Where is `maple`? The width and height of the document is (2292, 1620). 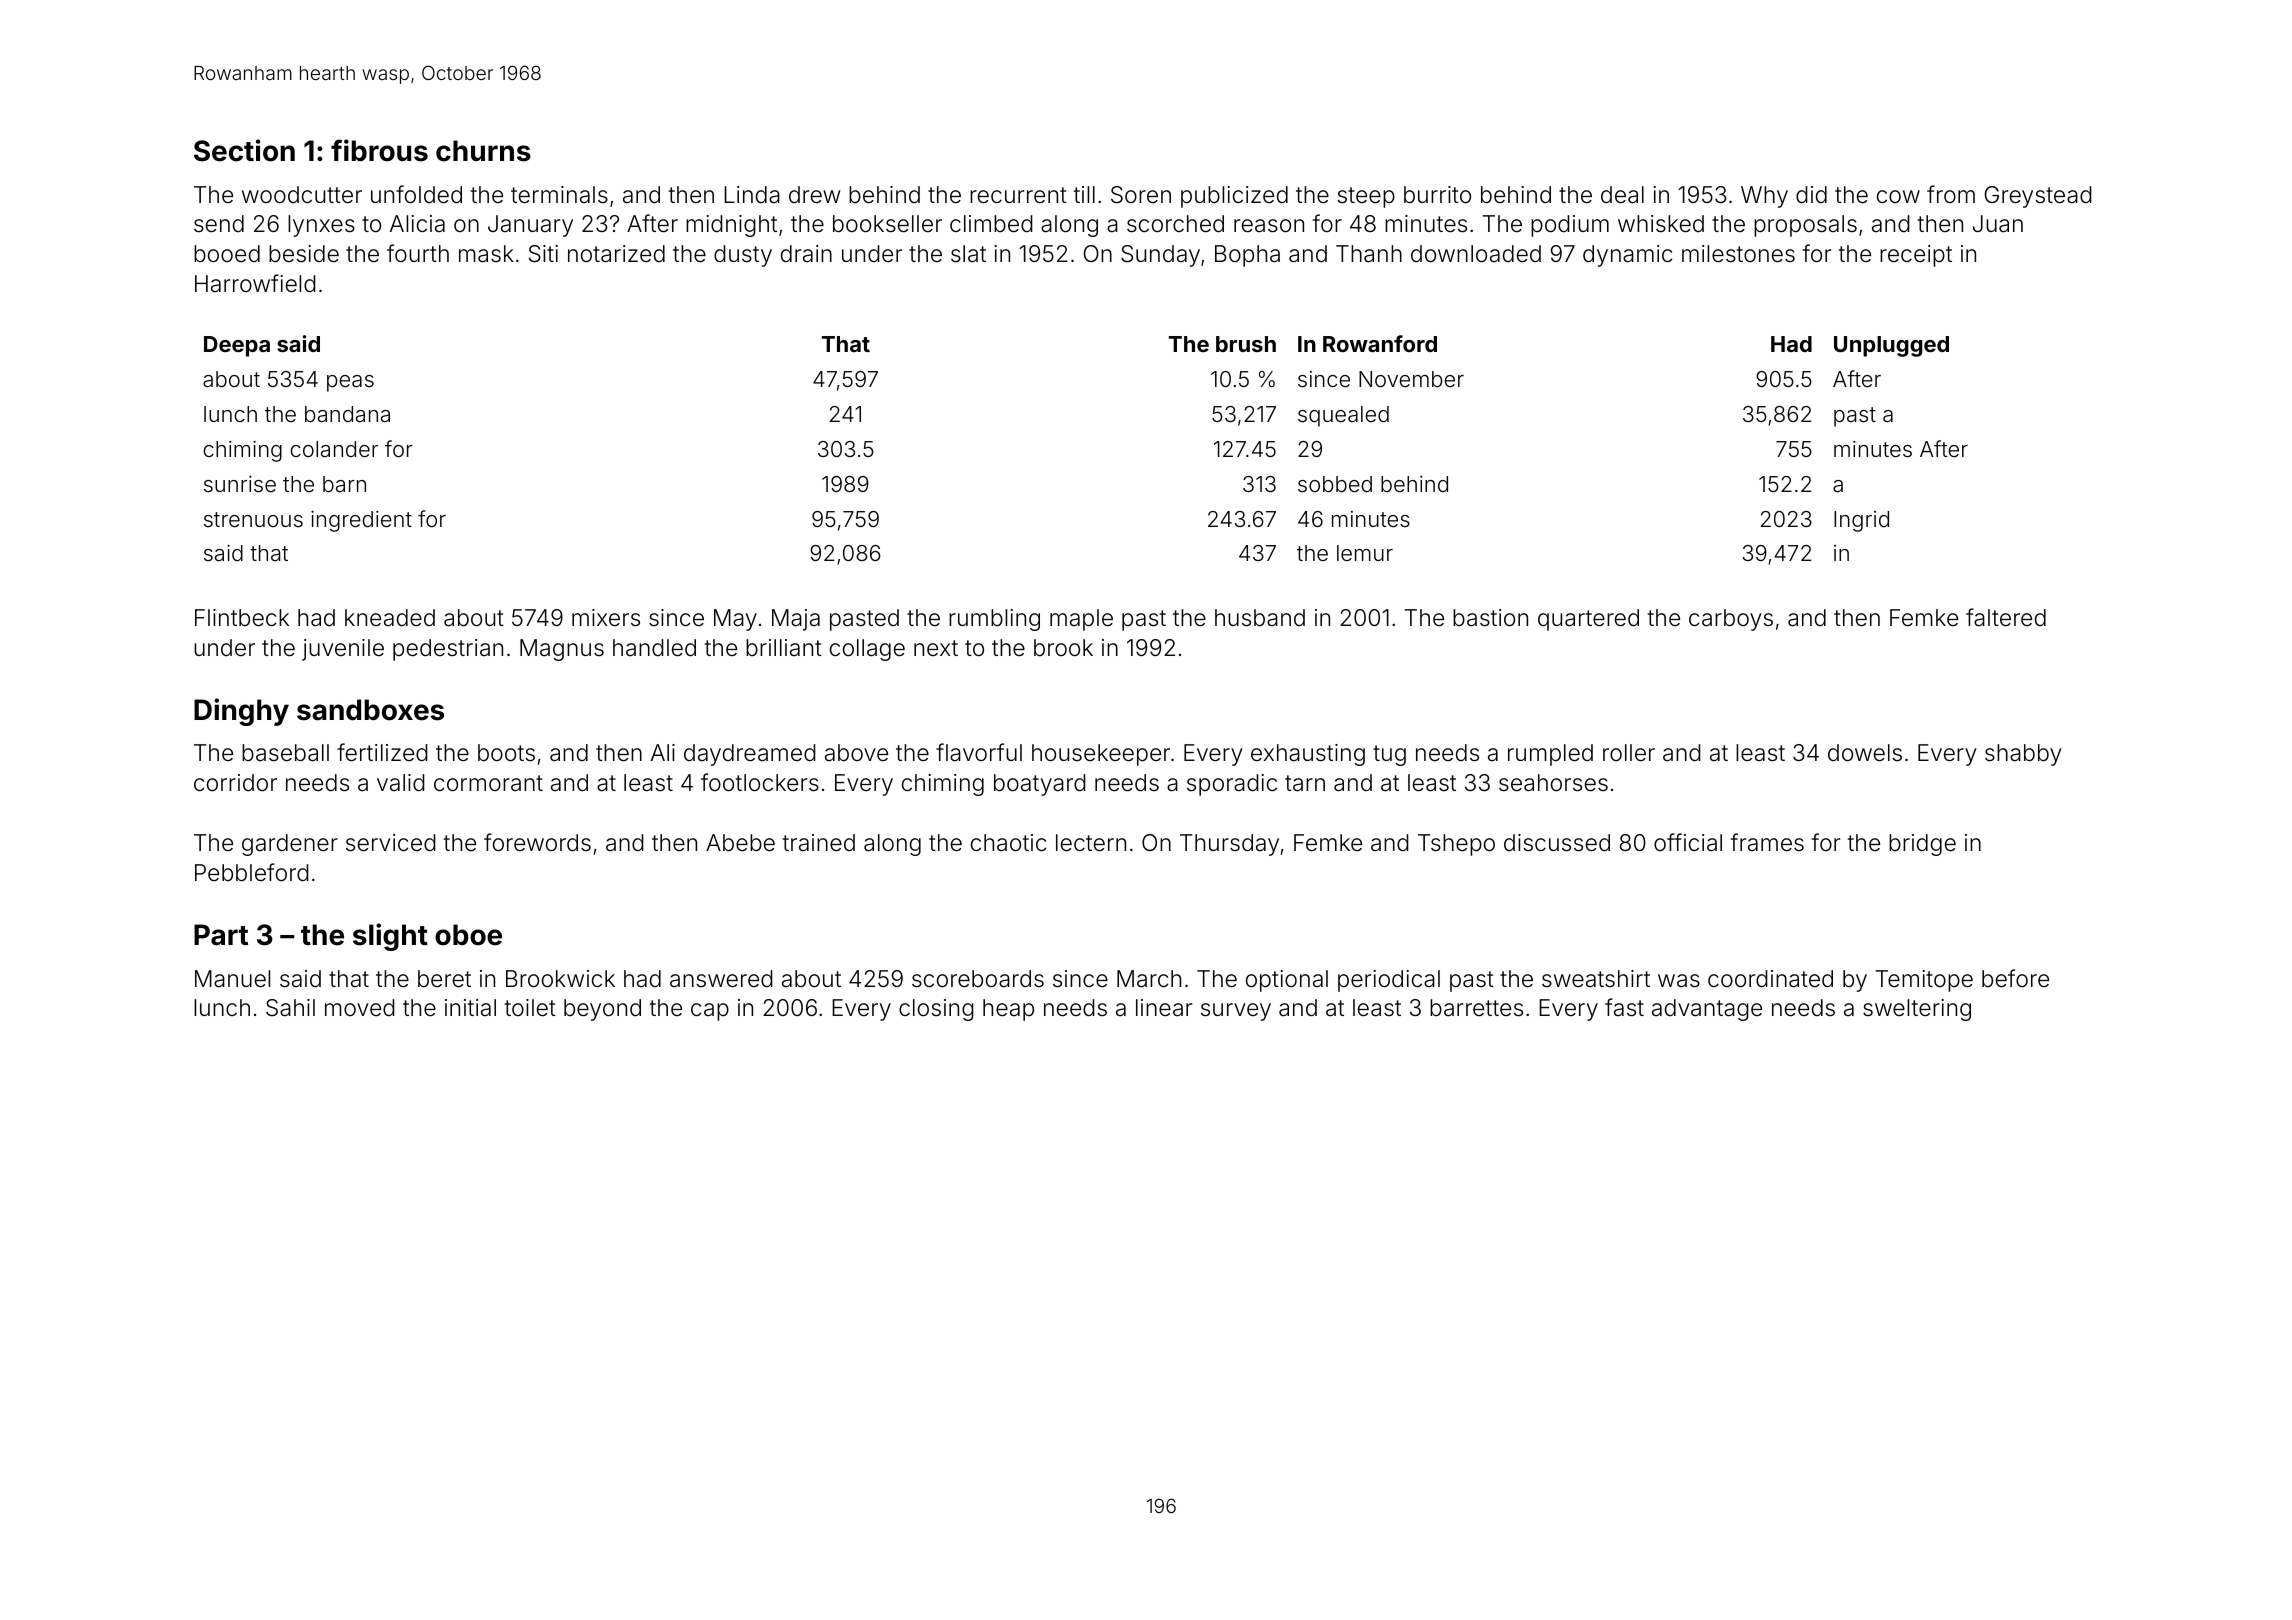 maple is located at coordinates (1081, 620).
